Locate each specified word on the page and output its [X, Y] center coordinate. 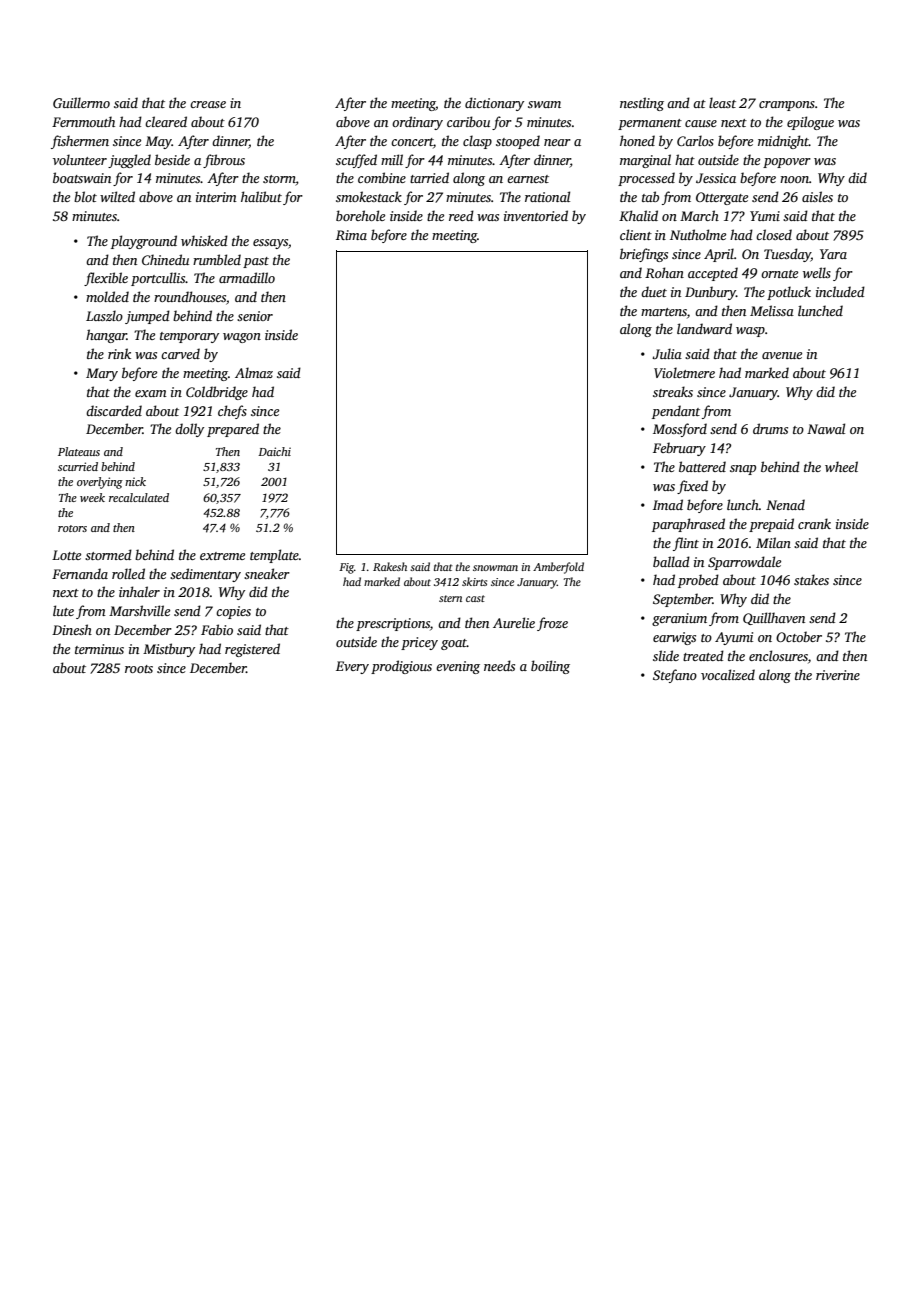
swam [544, 104]
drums [770, 428]
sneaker [267, 573]
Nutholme [698, 234]
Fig [346, 568]
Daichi [274, 451]
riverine [838, 675]
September [683, 600]
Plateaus [79, 451]
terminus [99, 649]
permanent [650, 124]
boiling [550, 667]
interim [216, 197]
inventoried [536, 215]
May [158, 142]
